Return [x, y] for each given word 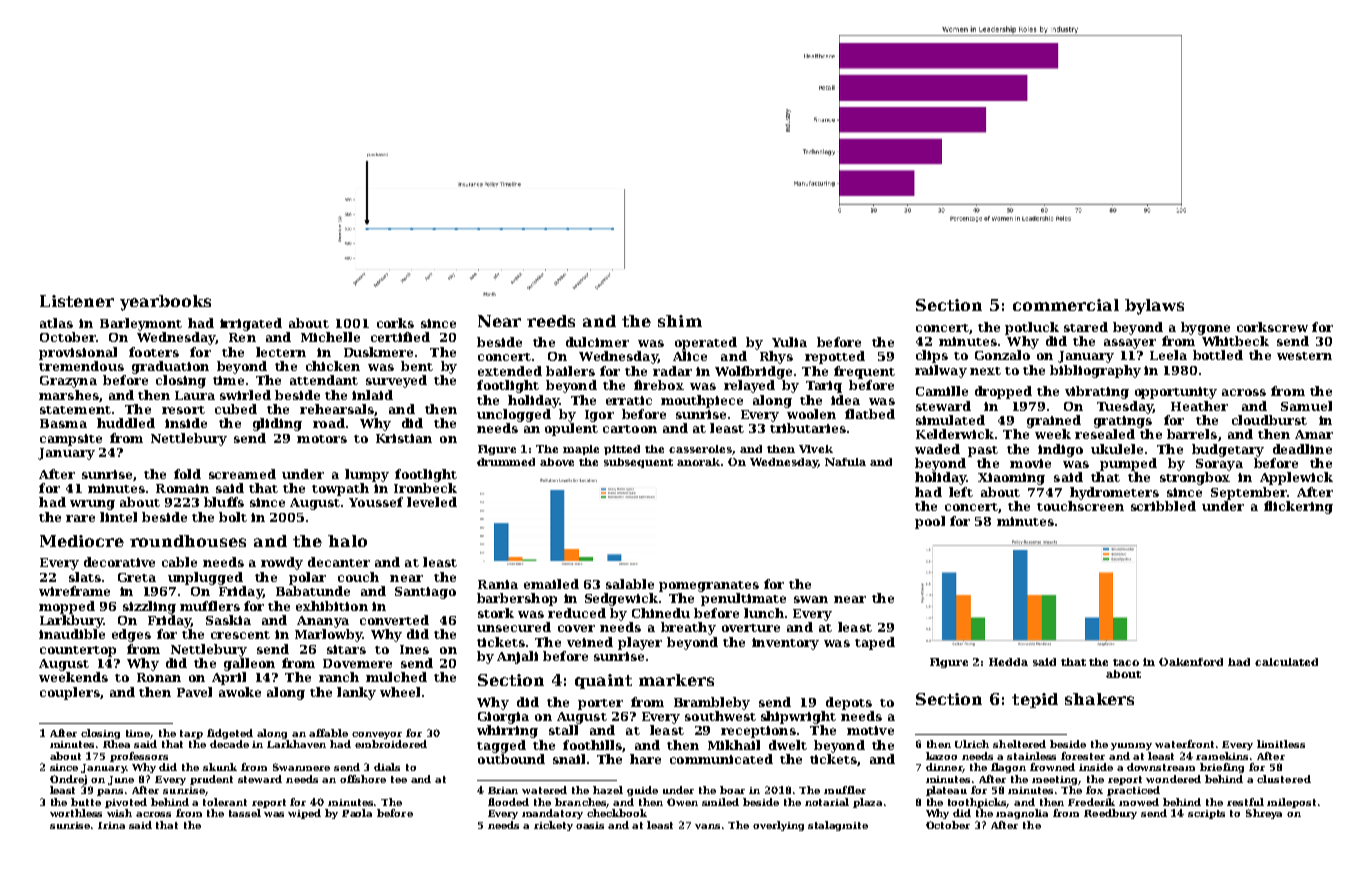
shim [680, 321]
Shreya [1264, 814]
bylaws [1154, 307]
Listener [77, 301]
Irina [111, 825]
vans [707, 826]
